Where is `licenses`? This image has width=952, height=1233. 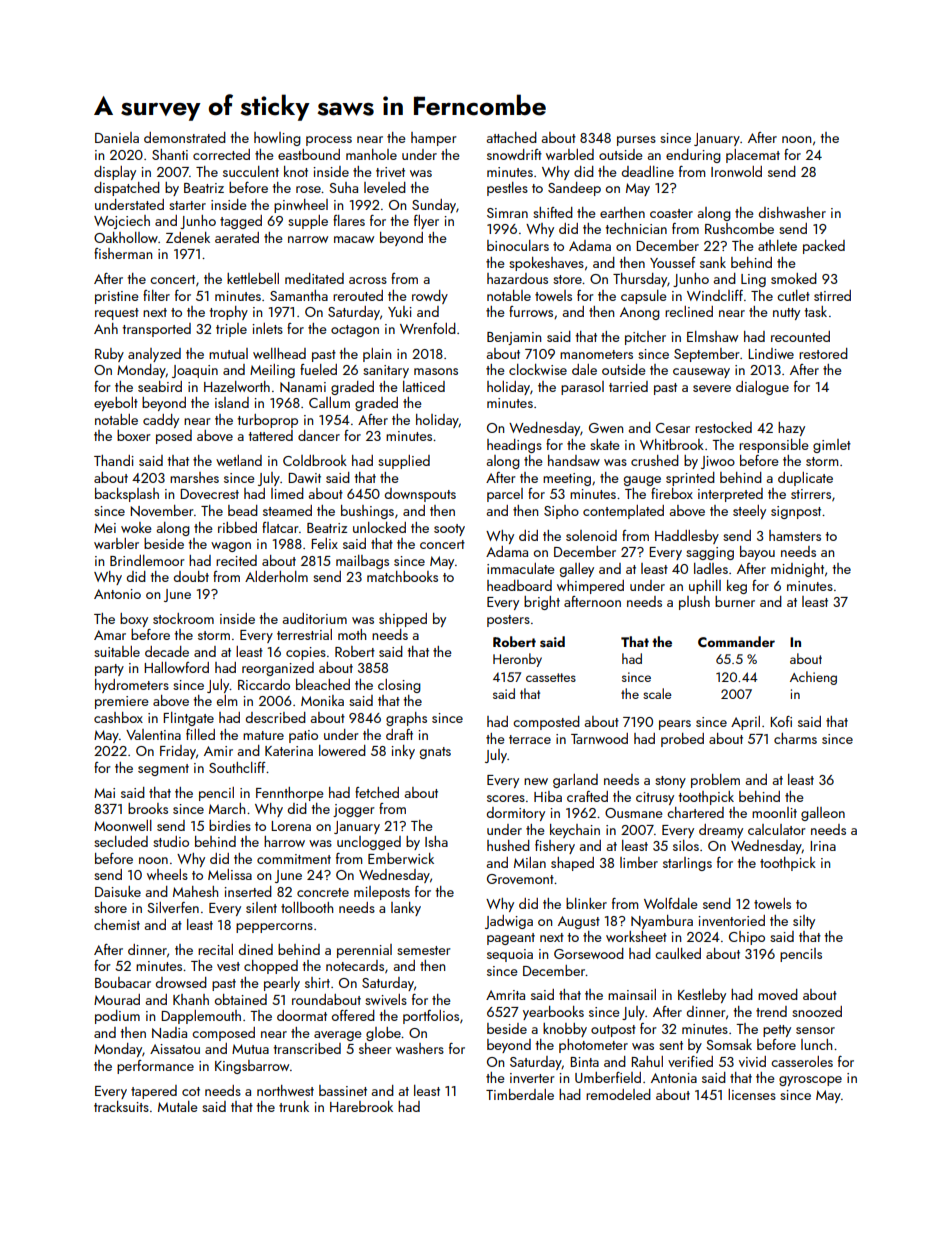 licenses is located at coordinates (752, 1094).
